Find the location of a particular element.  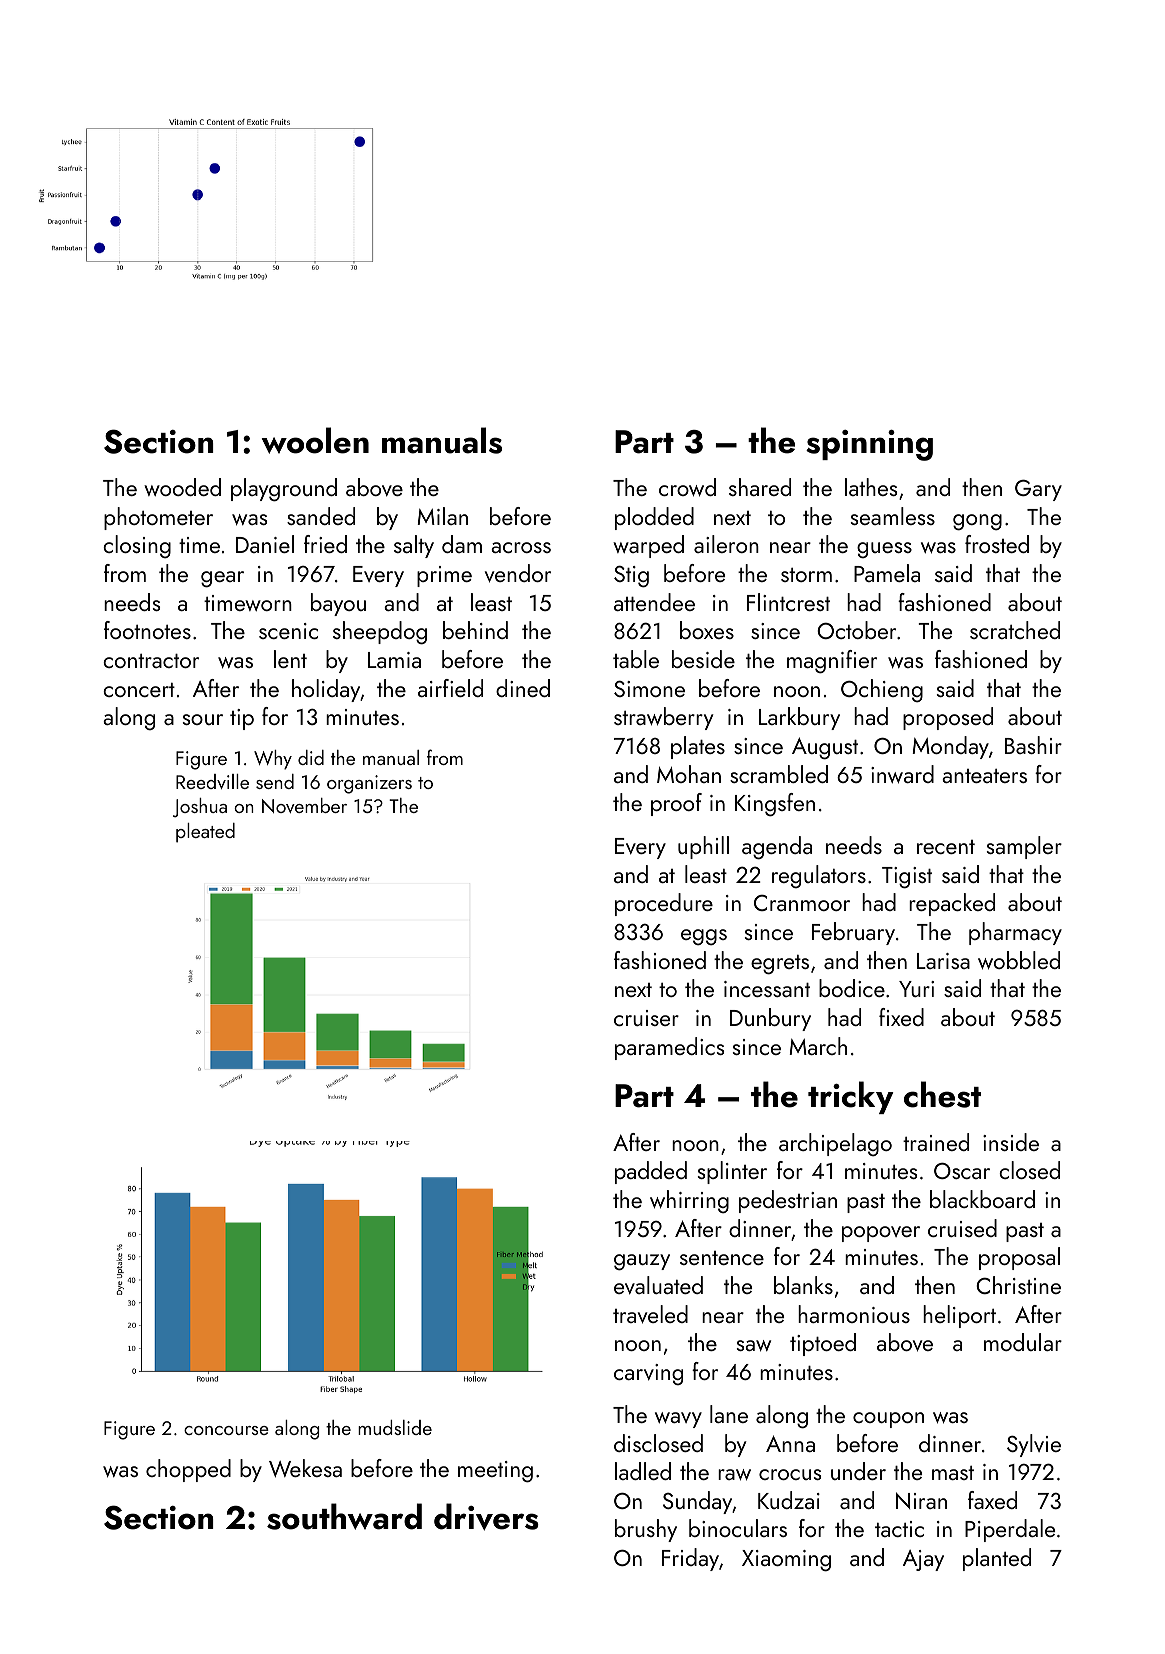

crowd is located at coordinates (687, 487).
